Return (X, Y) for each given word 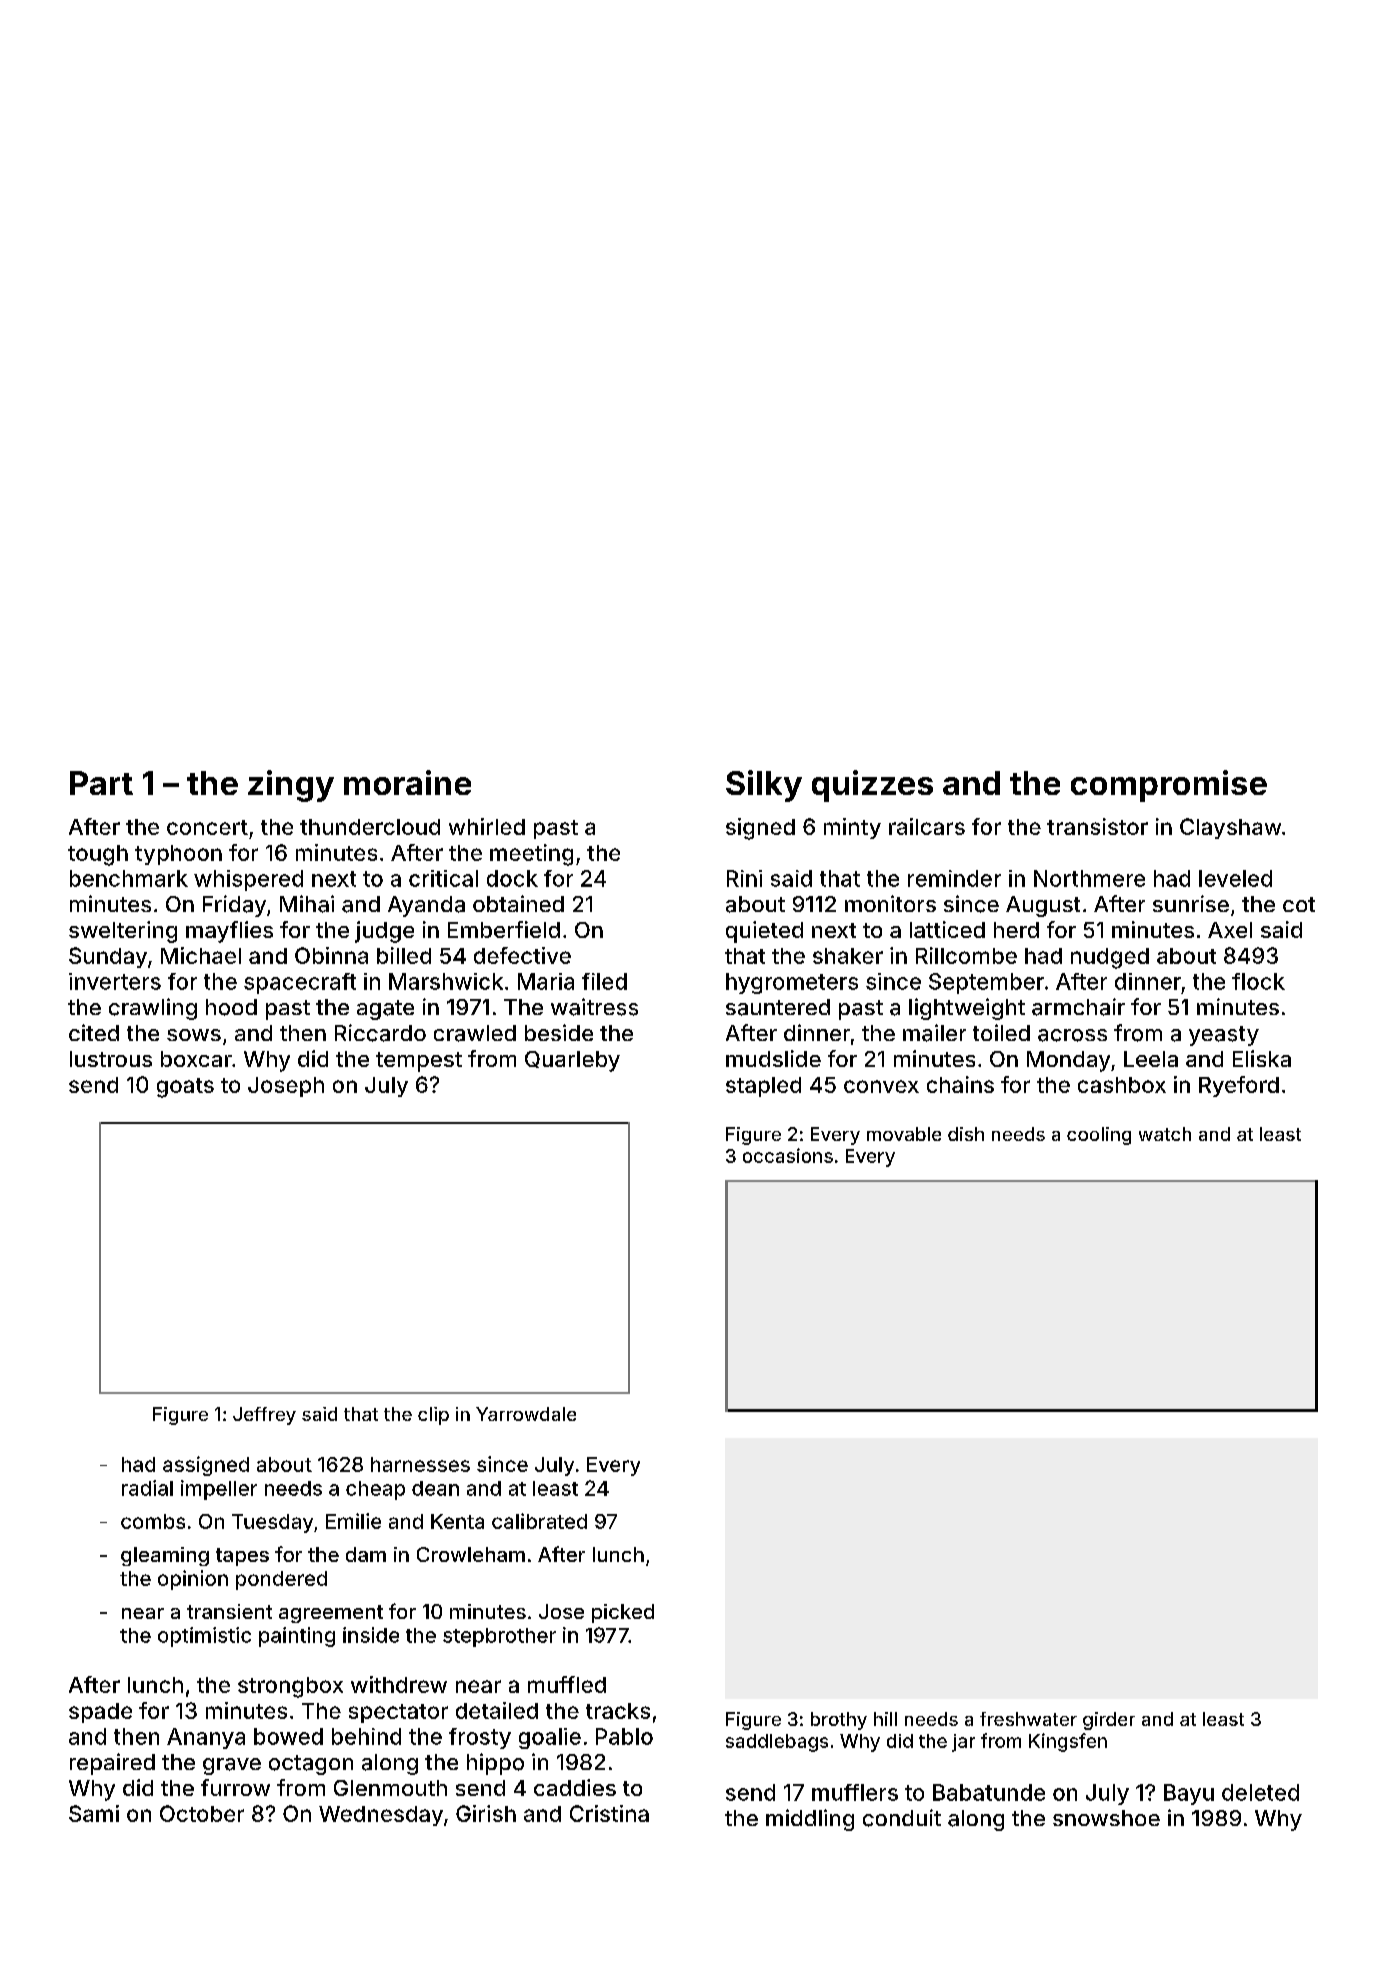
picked (623, 1613)
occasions (788, 1155)
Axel (1230, 930)
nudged (1110, 958)
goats (185, 1088)
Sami (94, 1813)
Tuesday (272, 1523)
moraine (407, 782)
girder (1109, 1721)
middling (810, 1820)
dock (512, 878)
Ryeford (1239, 1086)
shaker (848, 956)
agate (385, 1010)
